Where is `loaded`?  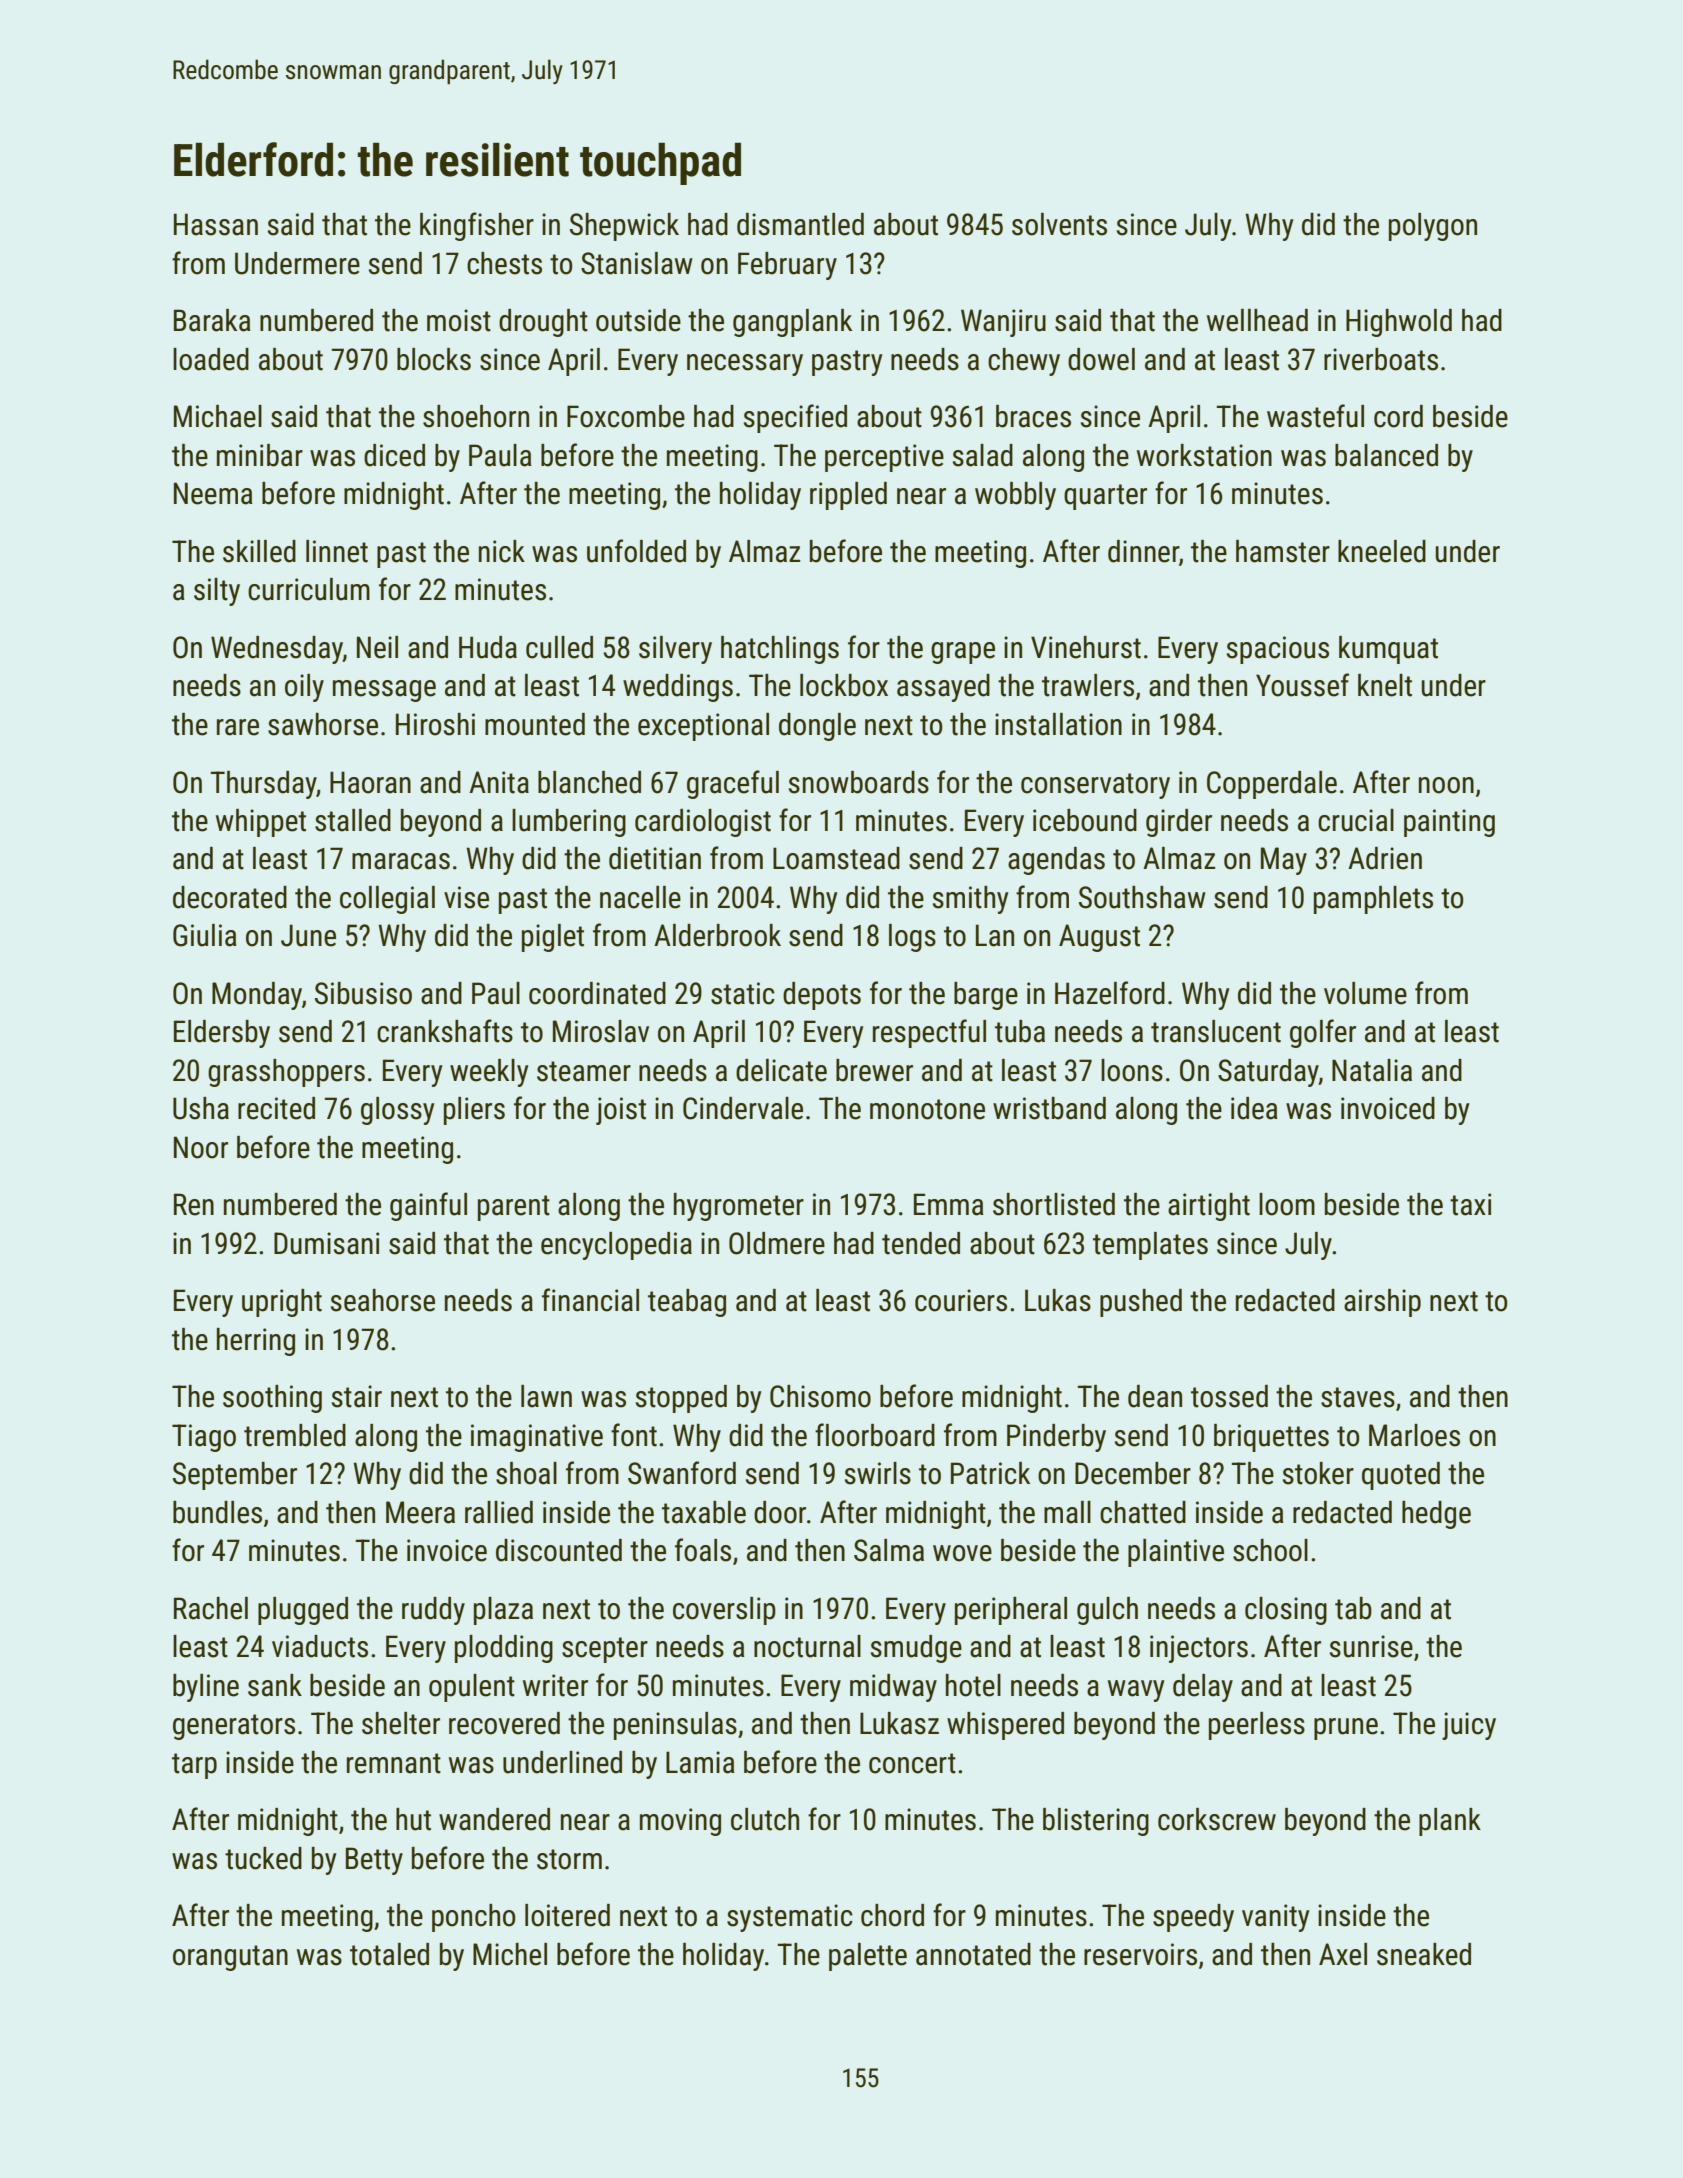 loaded is located at coordinates (211, 359).
